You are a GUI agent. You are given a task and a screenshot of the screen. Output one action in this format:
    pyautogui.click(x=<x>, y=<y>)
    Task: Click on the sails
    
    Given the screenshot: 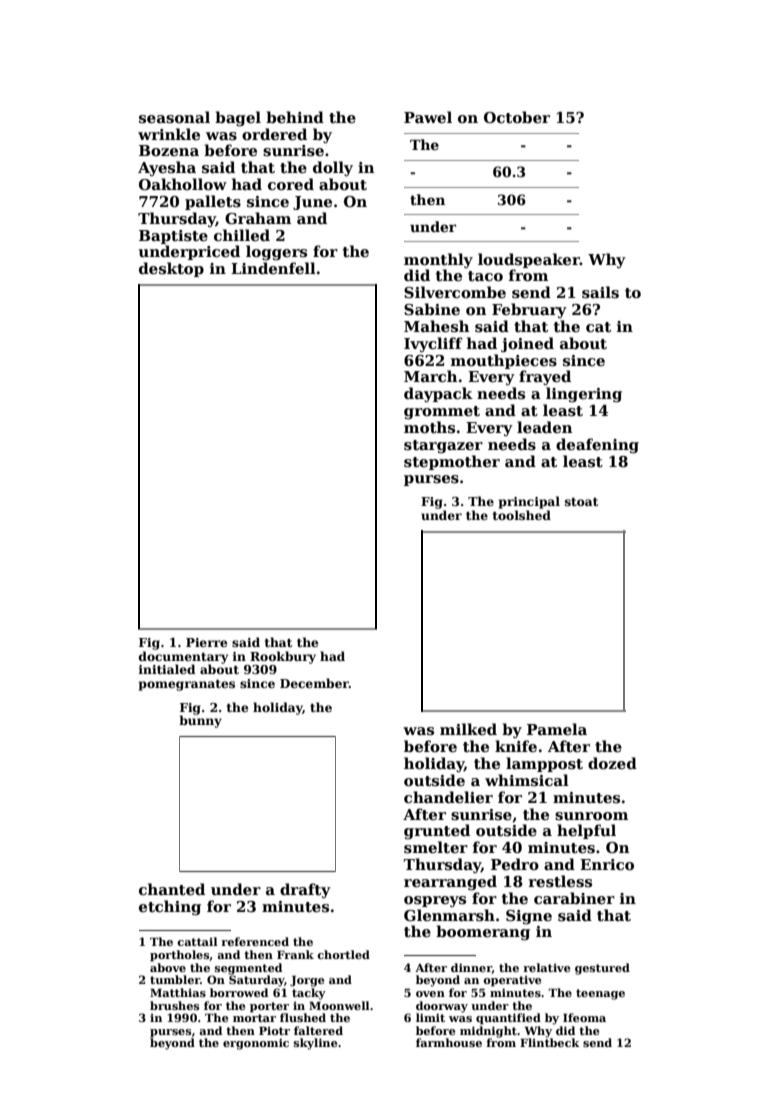 What is the action you would take?
    pyautogui.click(x=600, y=292)
